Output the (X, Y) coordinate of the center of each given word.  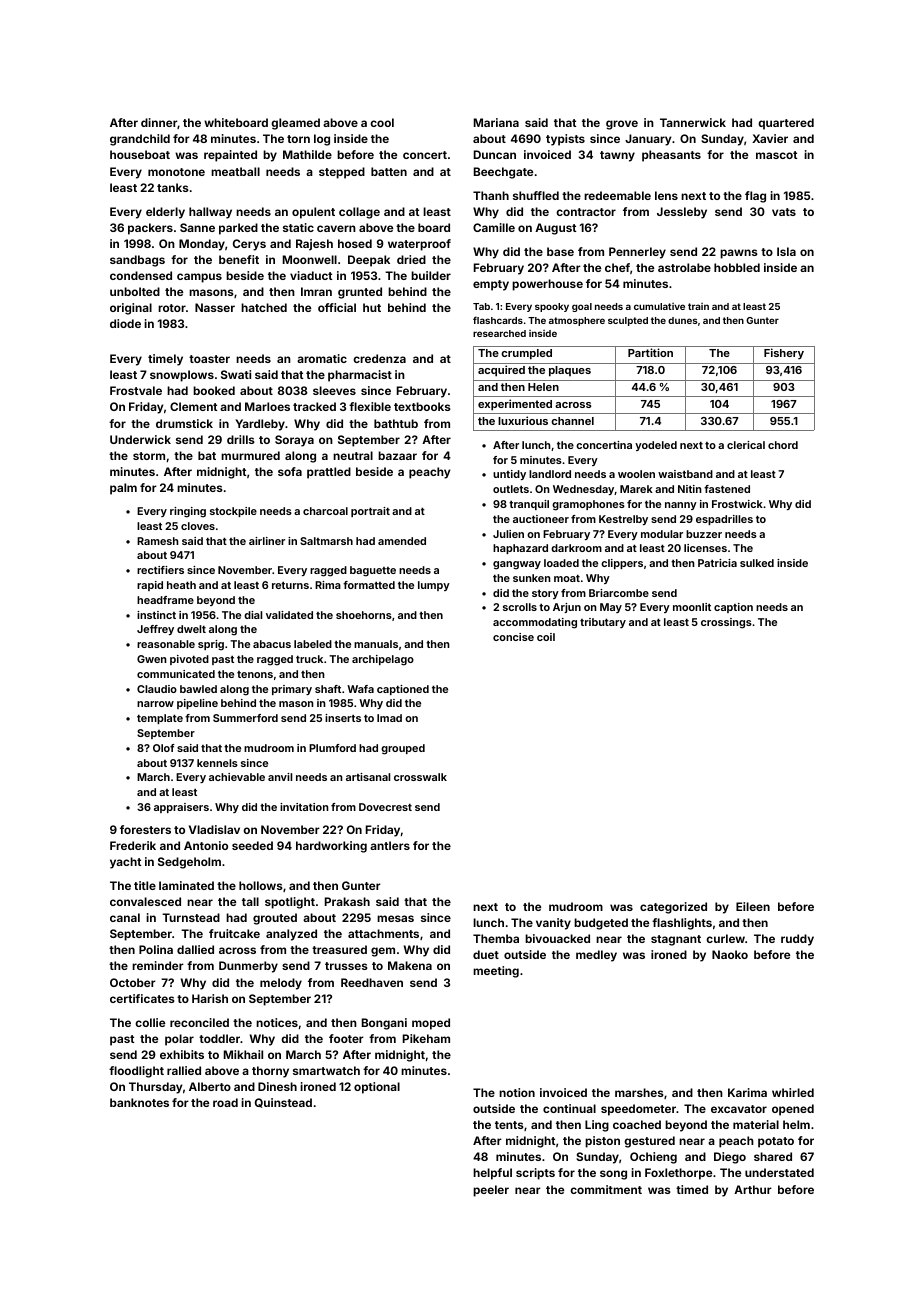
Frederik (133, 845)
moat (567, 578)
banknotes (139, 1102)
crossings (726, 623)
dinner (159, 122)
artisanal (368, 777)
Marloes (267, 406)
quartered (786, 124)
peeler (491, 1191)
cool (382, 122)
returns (290, 585)
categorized (673, 908)
